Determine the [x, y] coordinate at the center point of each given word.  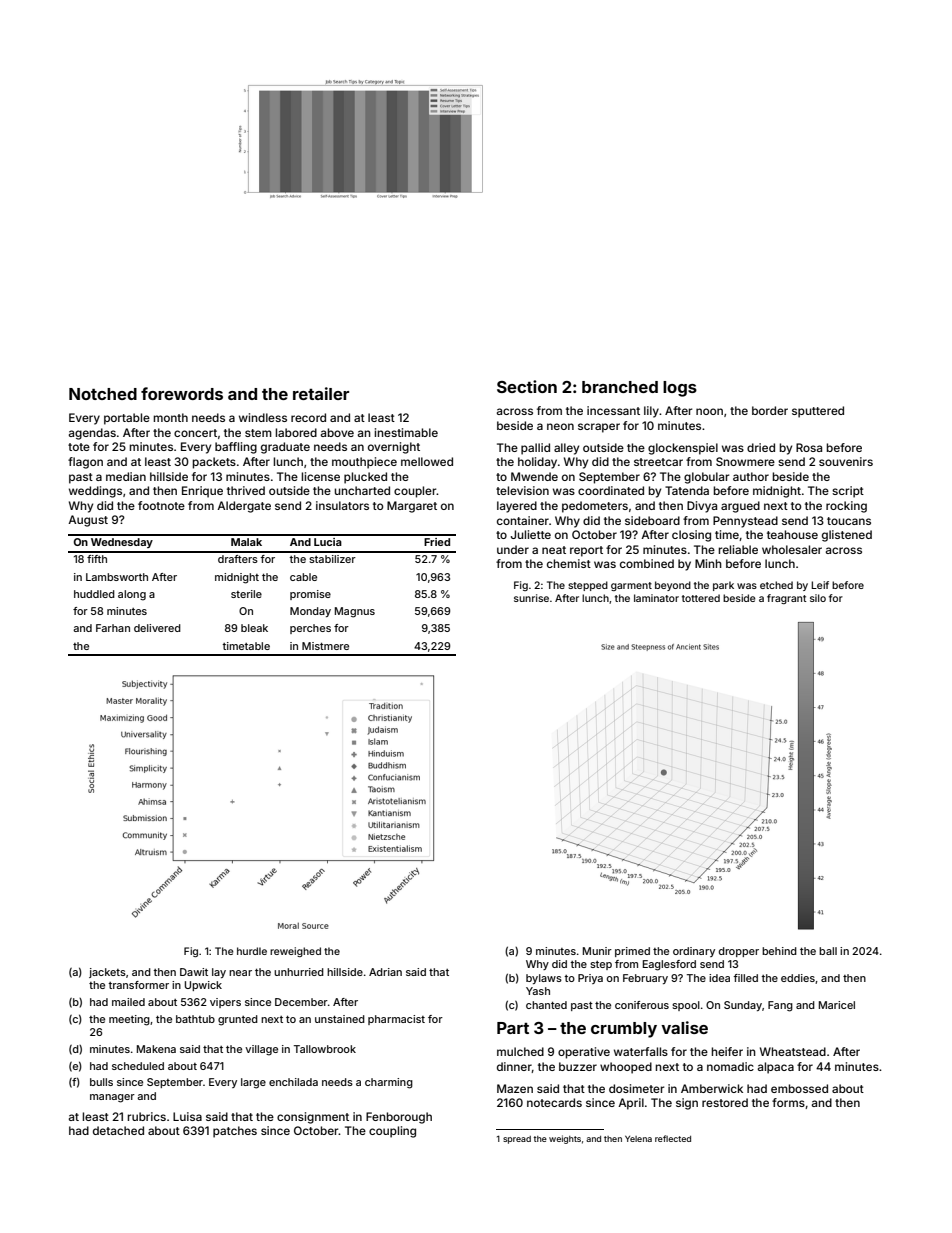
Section [527, 386]
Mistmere [325, 646]
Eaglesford [669, 965]
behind [779, 951]
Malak [246, 542]
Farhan [113, 628]
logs [680, 389]
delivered [157, 628]
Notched [103, 394]
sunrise [531, 598]
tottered [701, 598]
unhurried [299, 972]
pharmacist [396, 1020]
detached [118, 1130]
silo [818, 598]
